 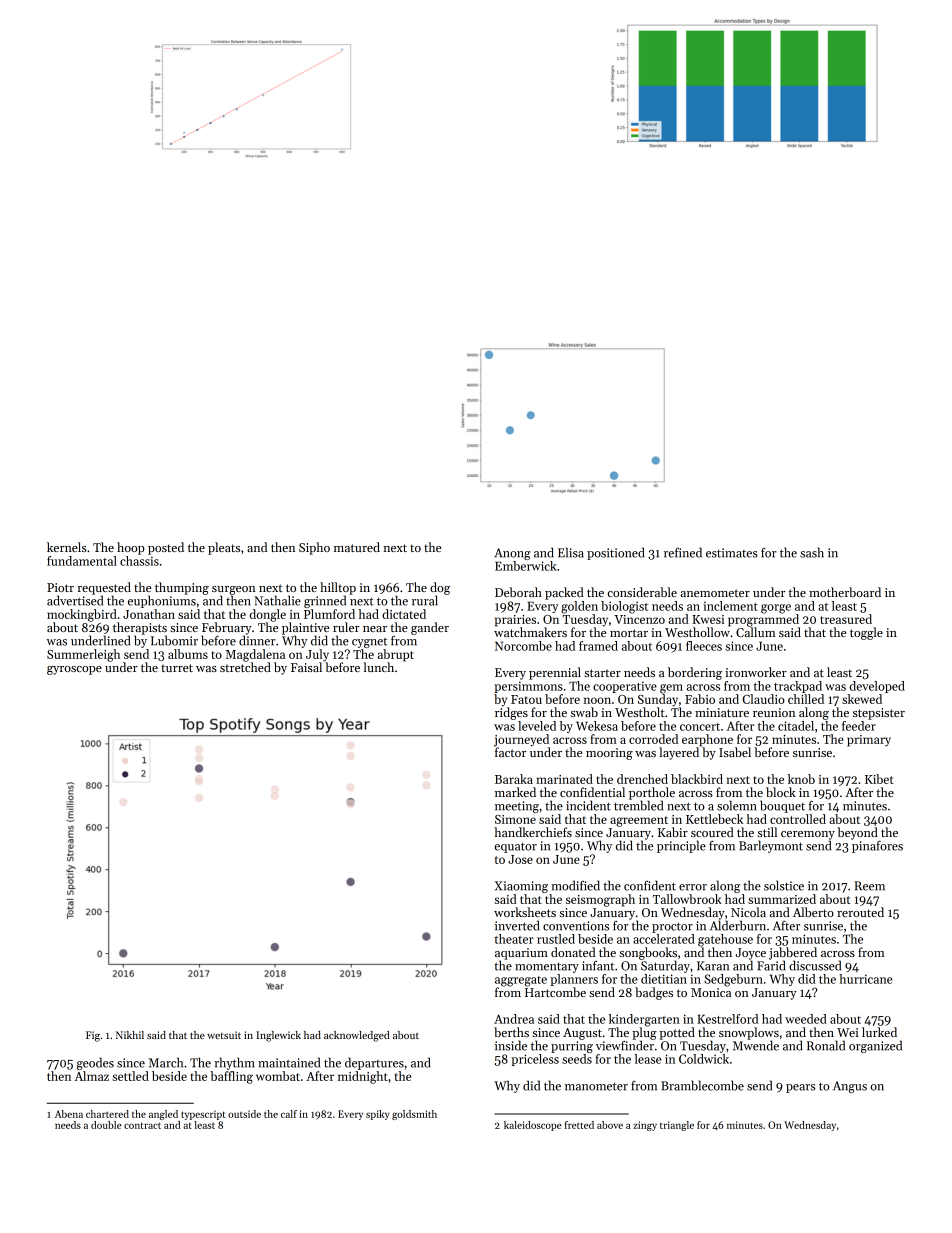 What do you see at coordinates (732, 553) in the screenshot?
I see `estimates` at bounding box center [732, 553].
